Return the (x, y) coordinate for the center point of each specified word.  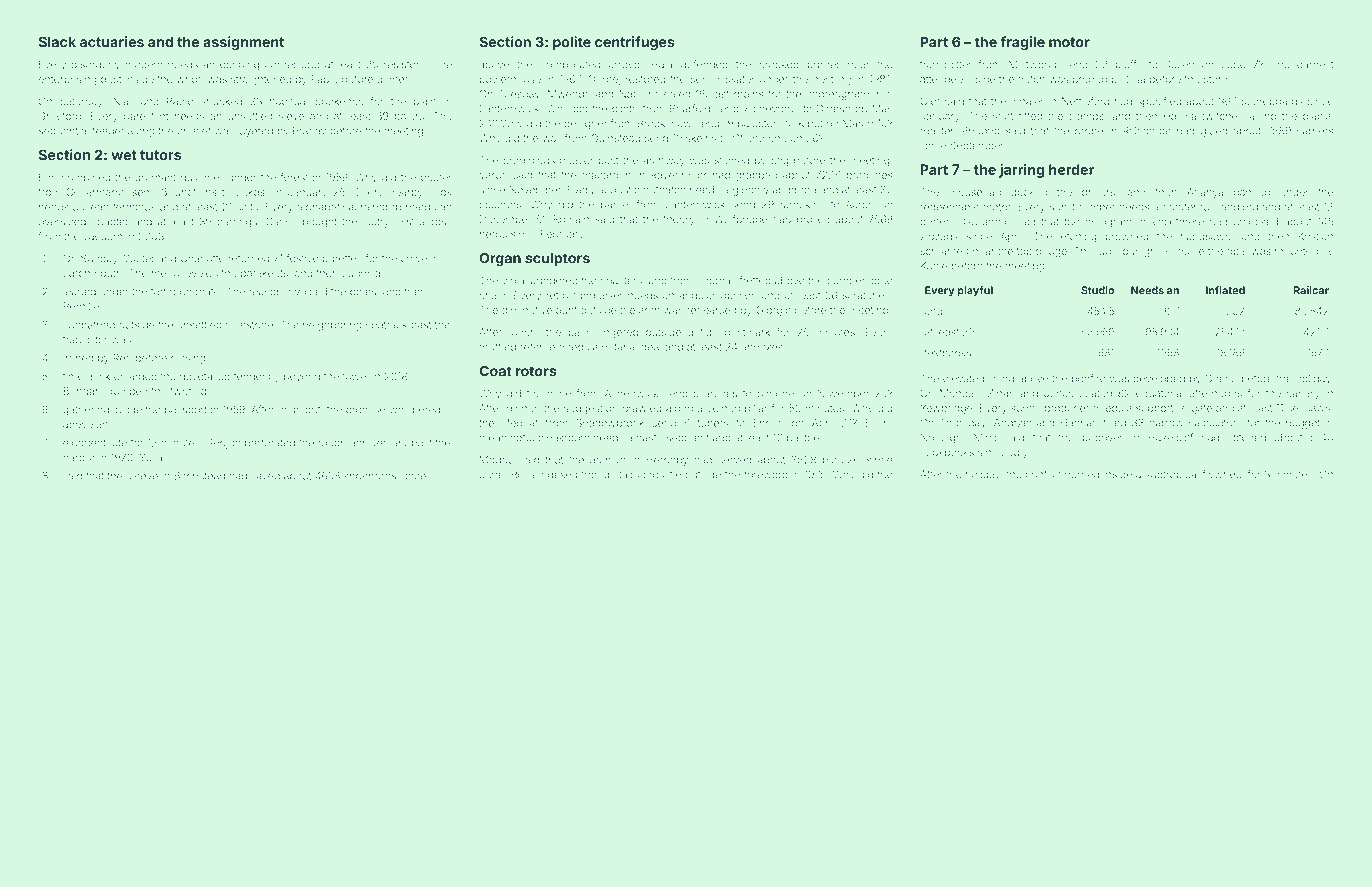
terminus (134, 207)
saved (265, 476)
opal (1237, 252)
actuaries (112, 42)
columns (500, 204)
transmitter (946, 65)
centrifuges (635, 43)
